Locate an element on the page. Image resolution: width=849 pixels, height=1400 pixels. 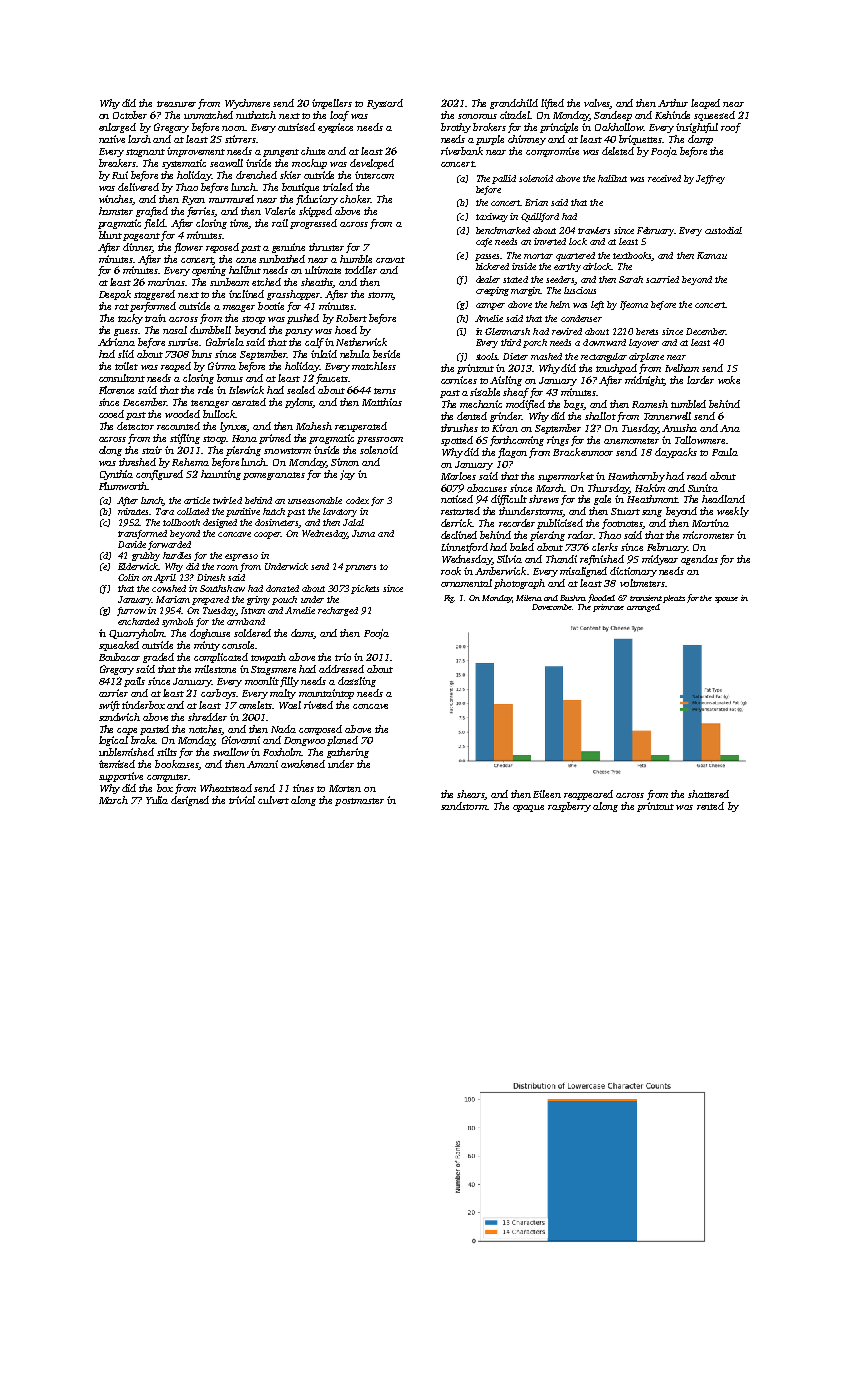
shrews is located at coordinates (544, 499).
